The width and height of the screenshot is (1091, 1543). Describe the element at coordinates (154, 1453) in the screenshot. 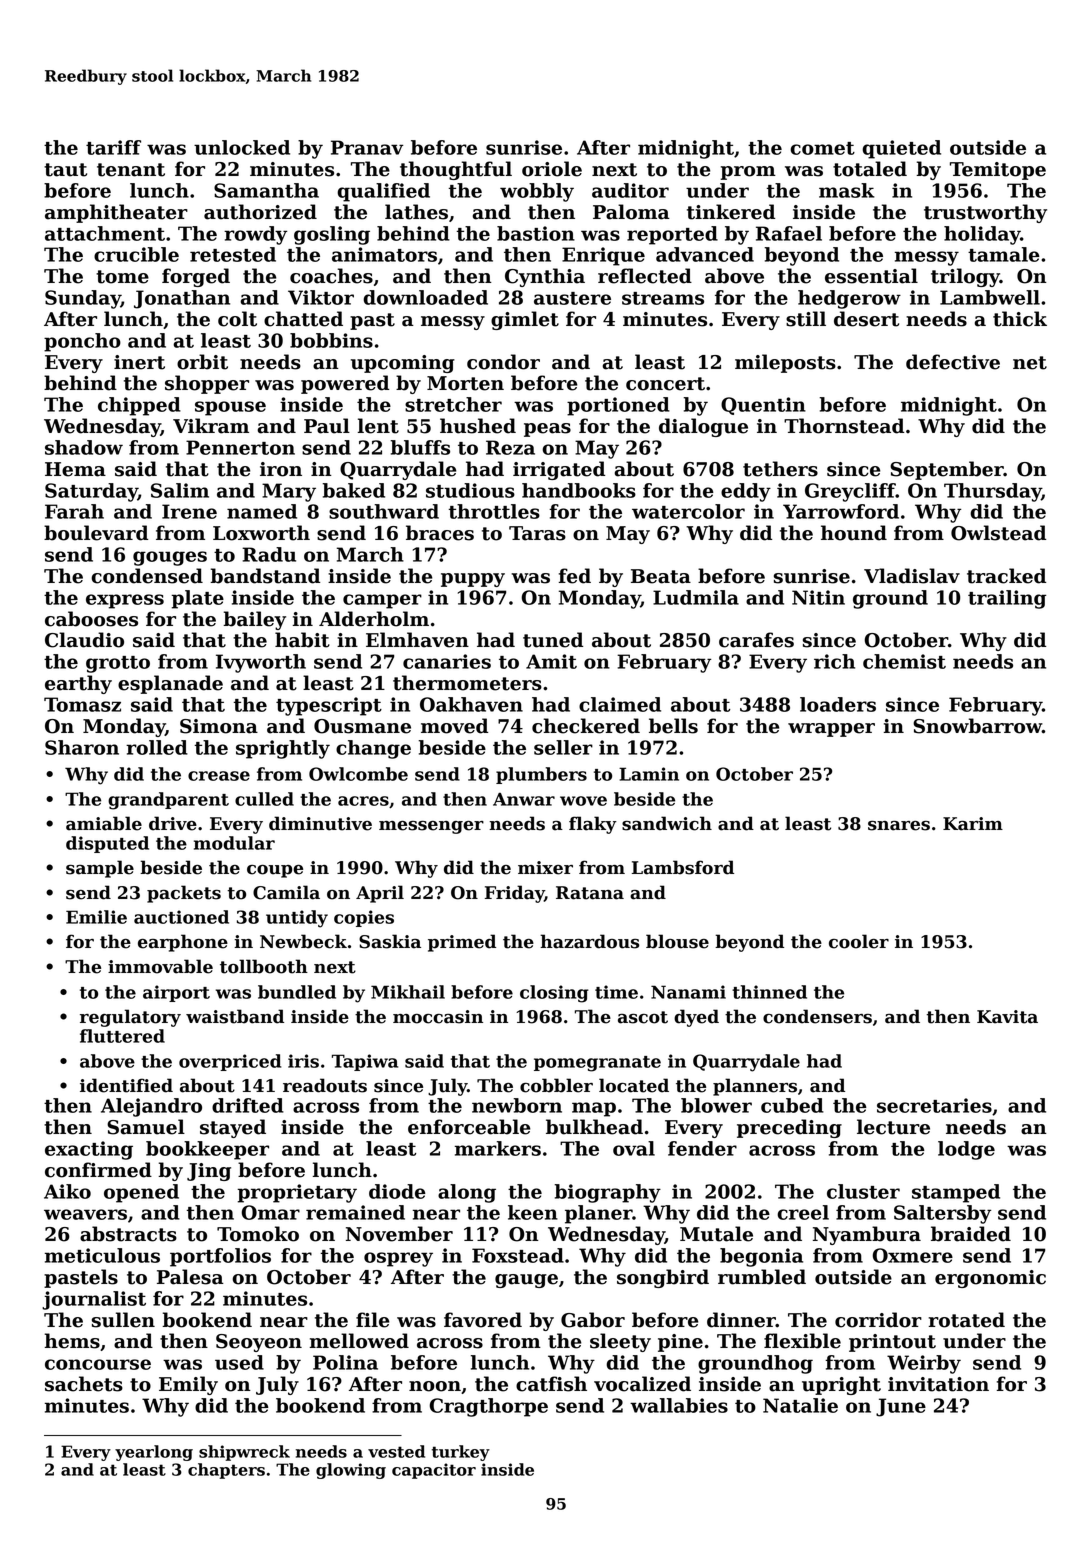

I see `yearlong` at that location.
